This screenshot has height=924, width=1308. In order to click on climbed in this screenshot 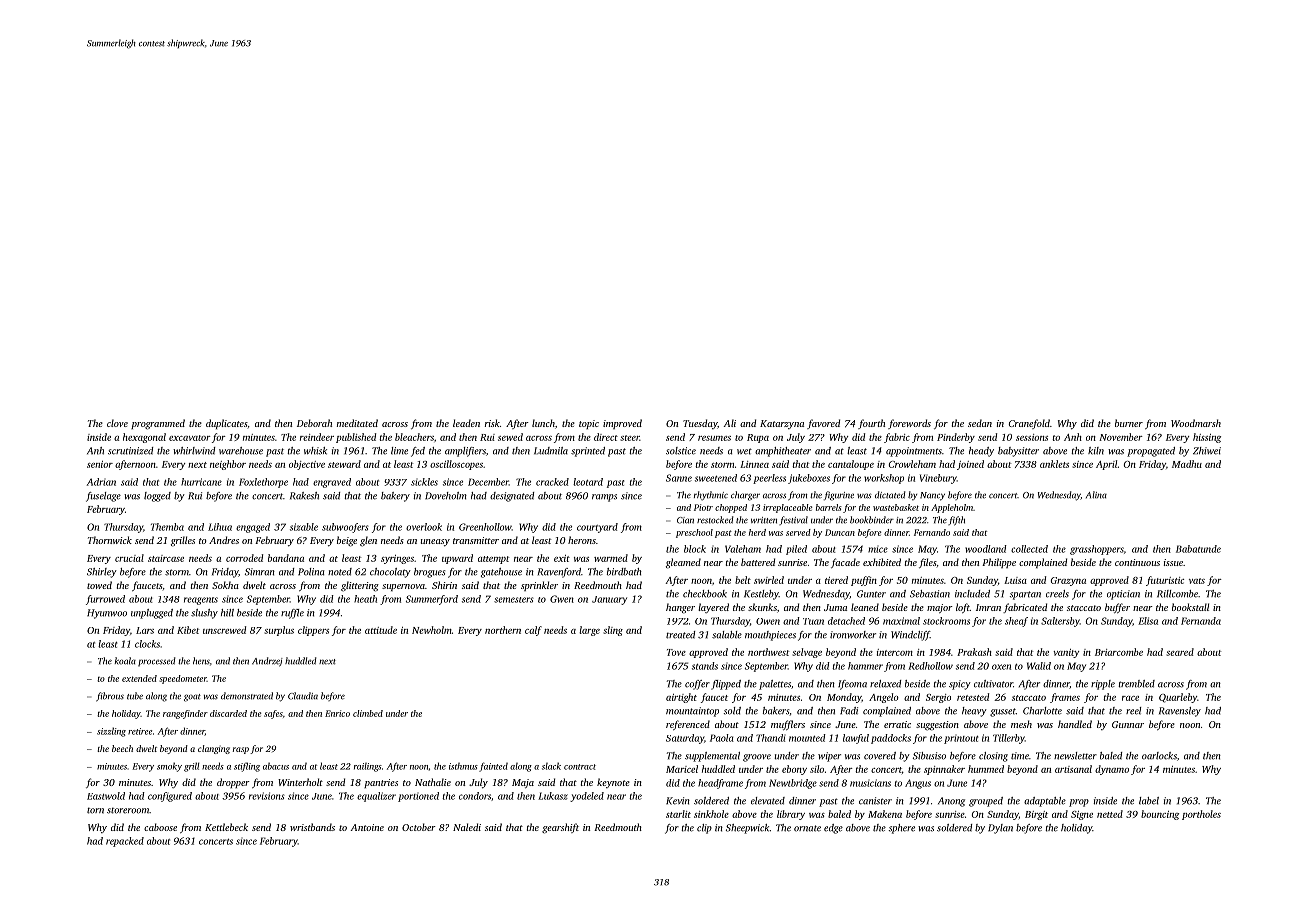, I will do `click(368, 713)`.
